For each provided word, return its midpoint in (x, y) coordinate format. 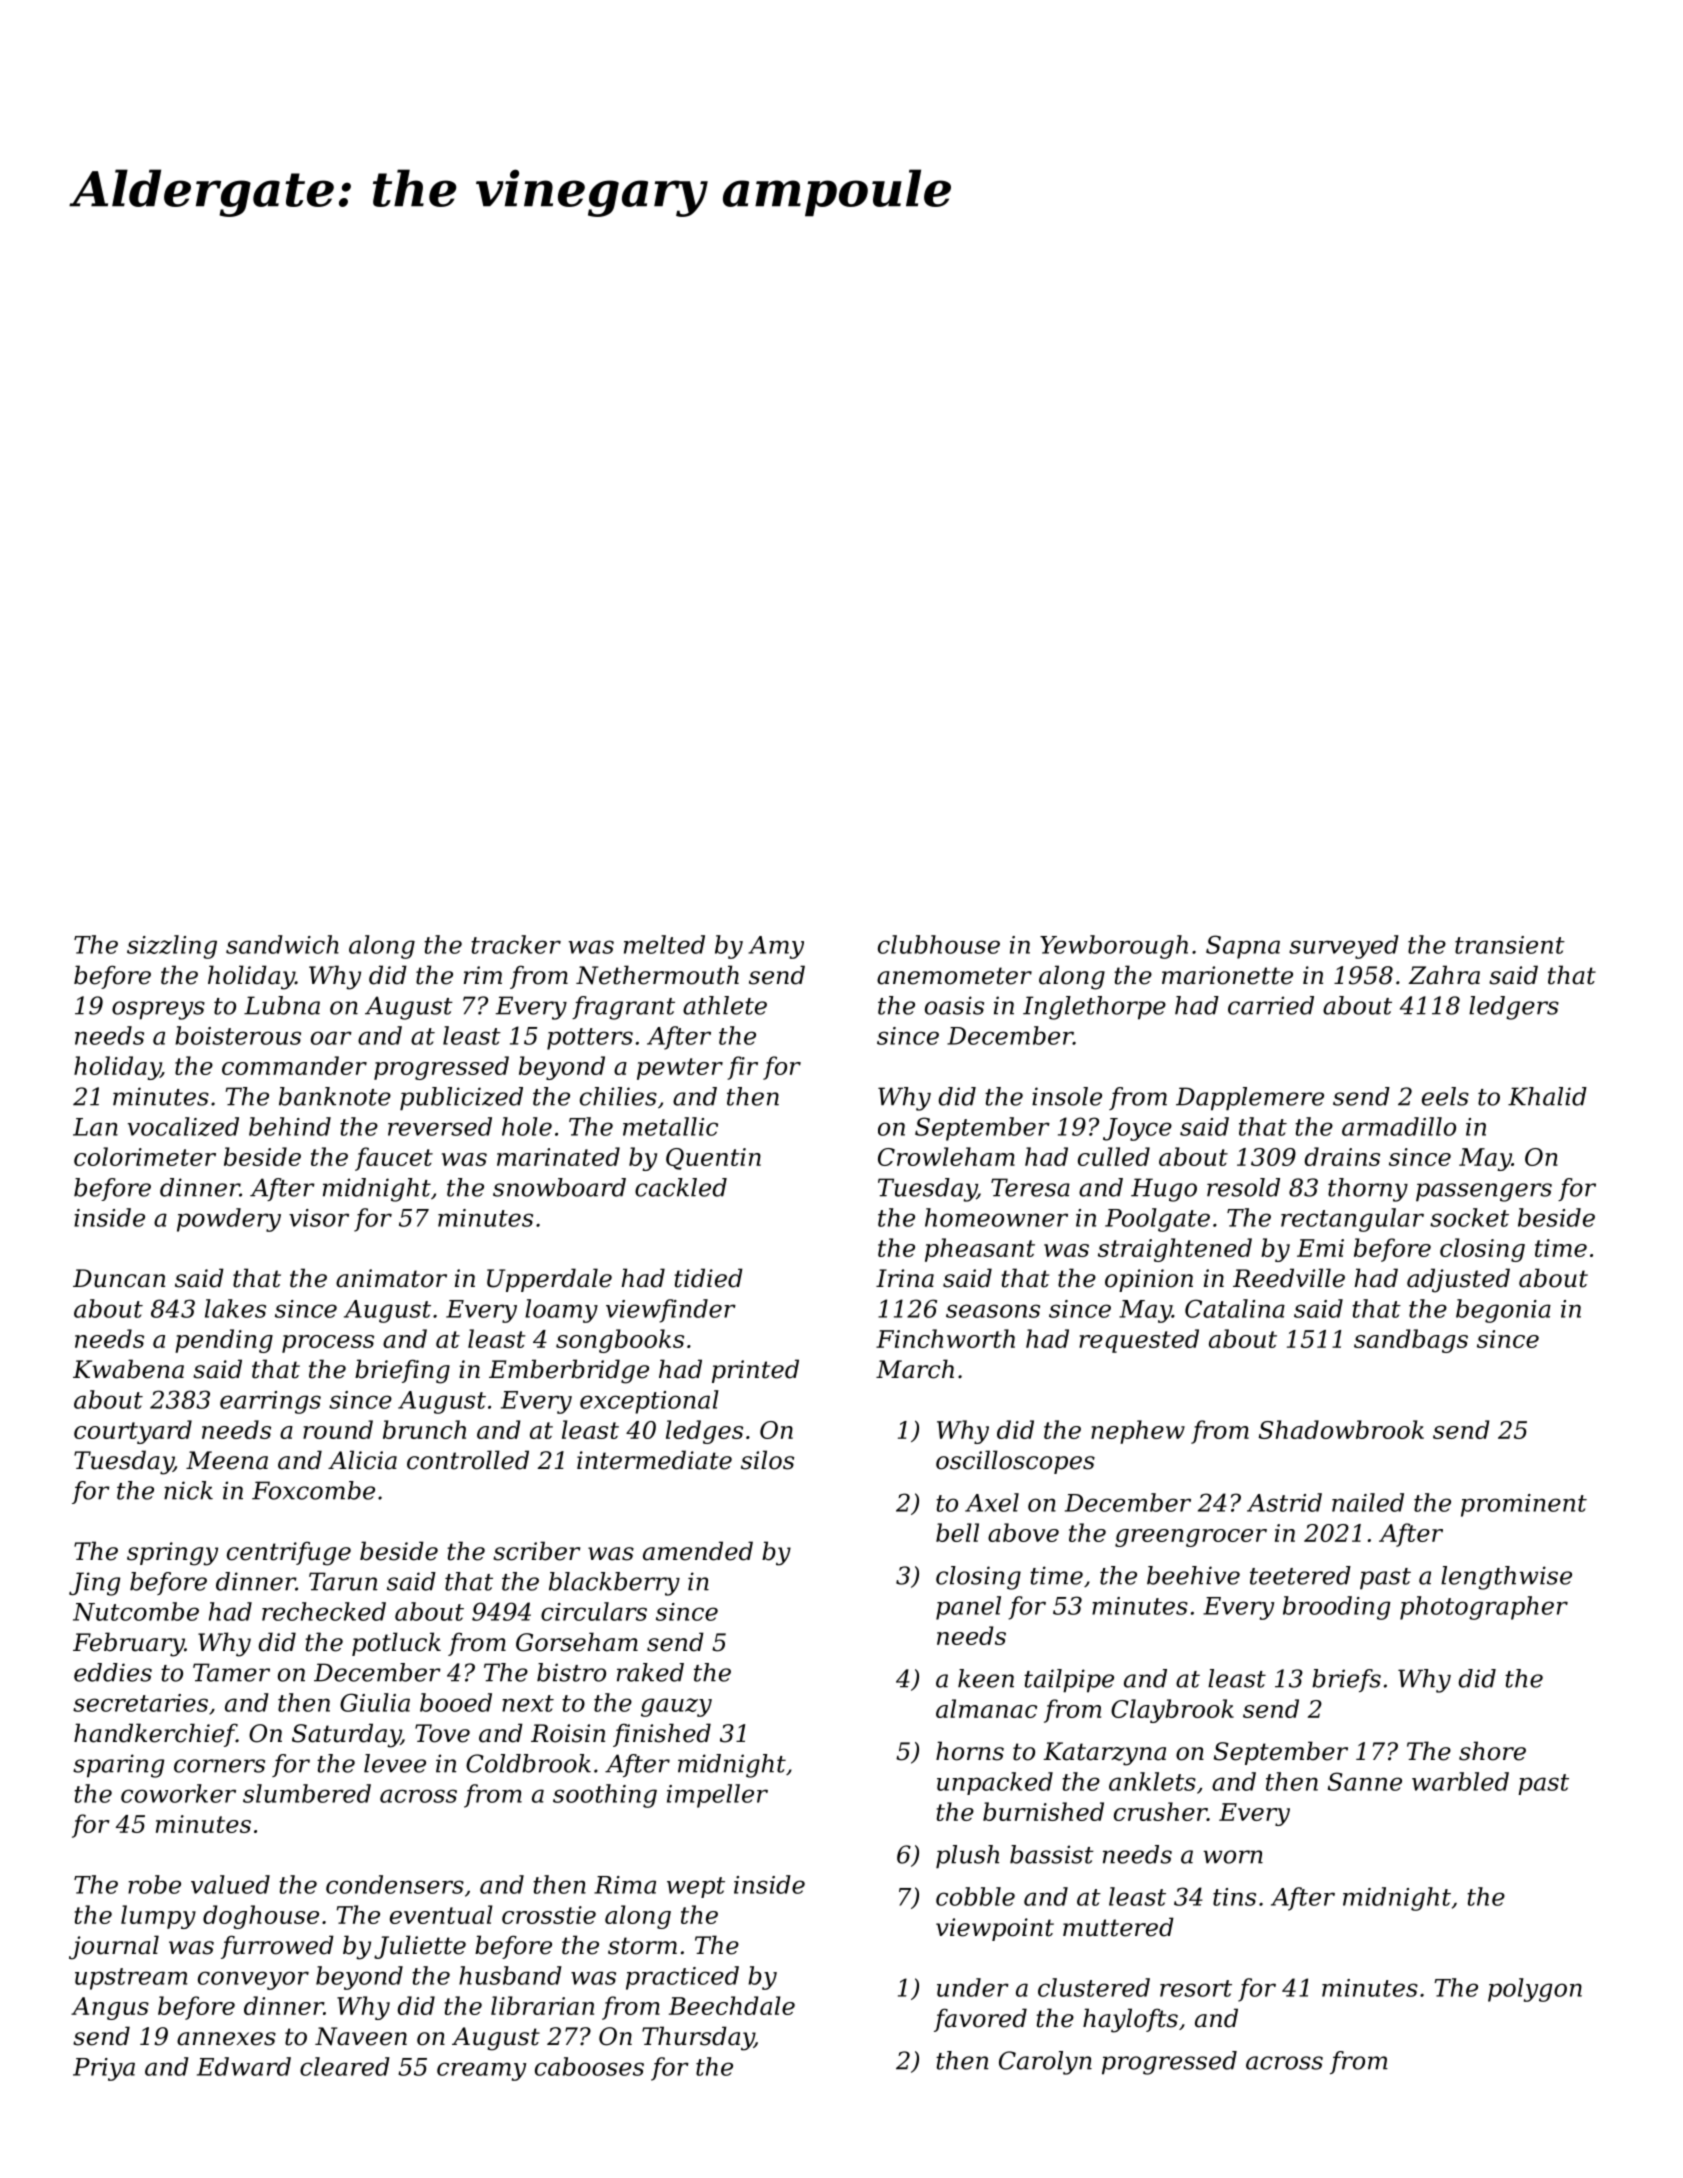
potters (590, 1039)
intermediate (654, 1460)
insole (1067, 1096)
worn (1233, 1857)
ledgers (1514, 1008)
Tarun (343, 1581)
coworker (178, 1793)
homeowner (996, 1217)
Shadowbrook (1341, 1429)
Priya (104, 2069)
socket (1469, 1217)
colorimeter (145, 1156)
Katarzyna (1104, 1754)
